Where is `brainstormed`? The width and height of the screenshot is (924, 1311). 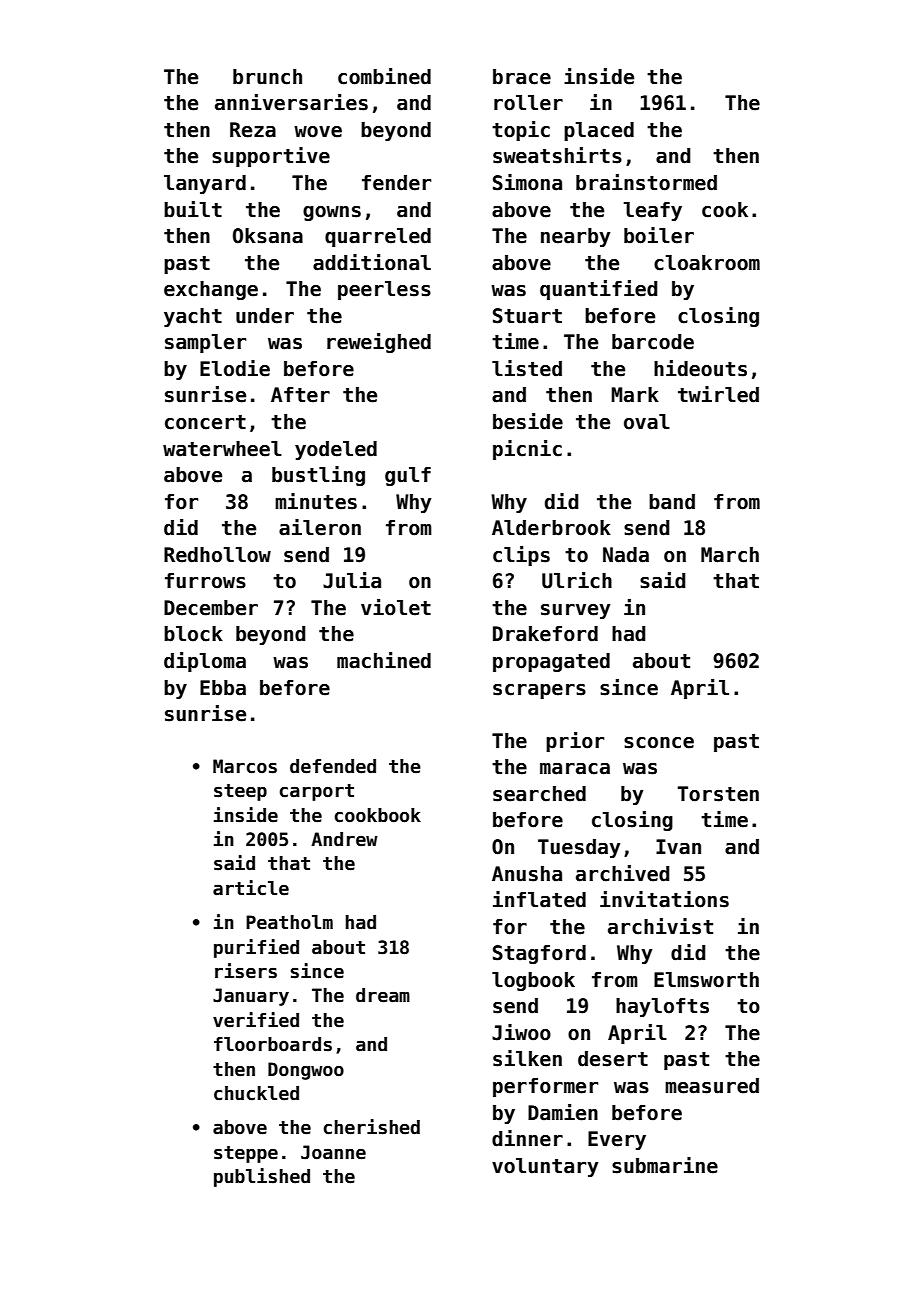 brainstormed is located at coordinates (646, 182).
